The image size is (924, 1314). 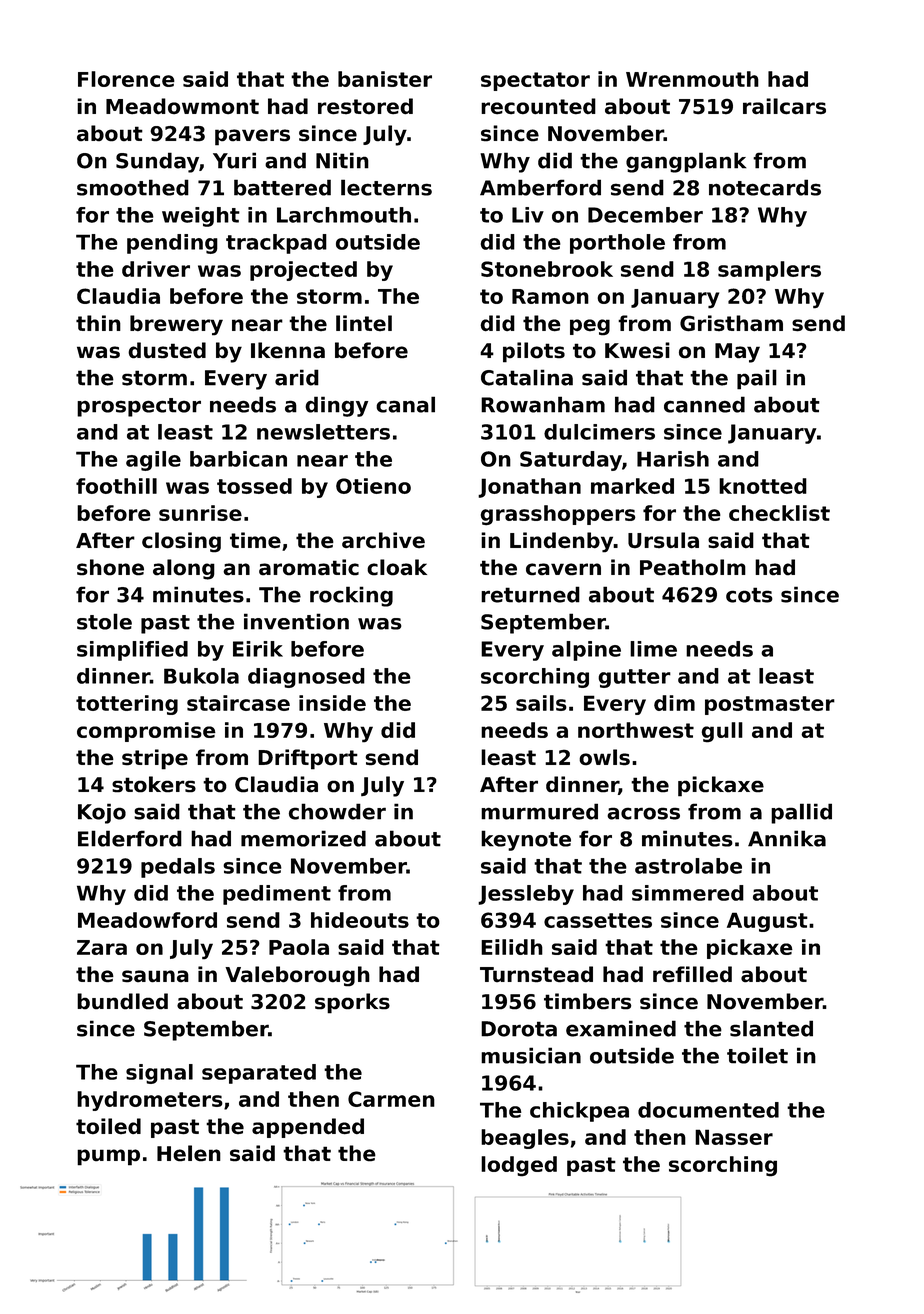 I want to click on railcars, so click(x=784, y=106).
